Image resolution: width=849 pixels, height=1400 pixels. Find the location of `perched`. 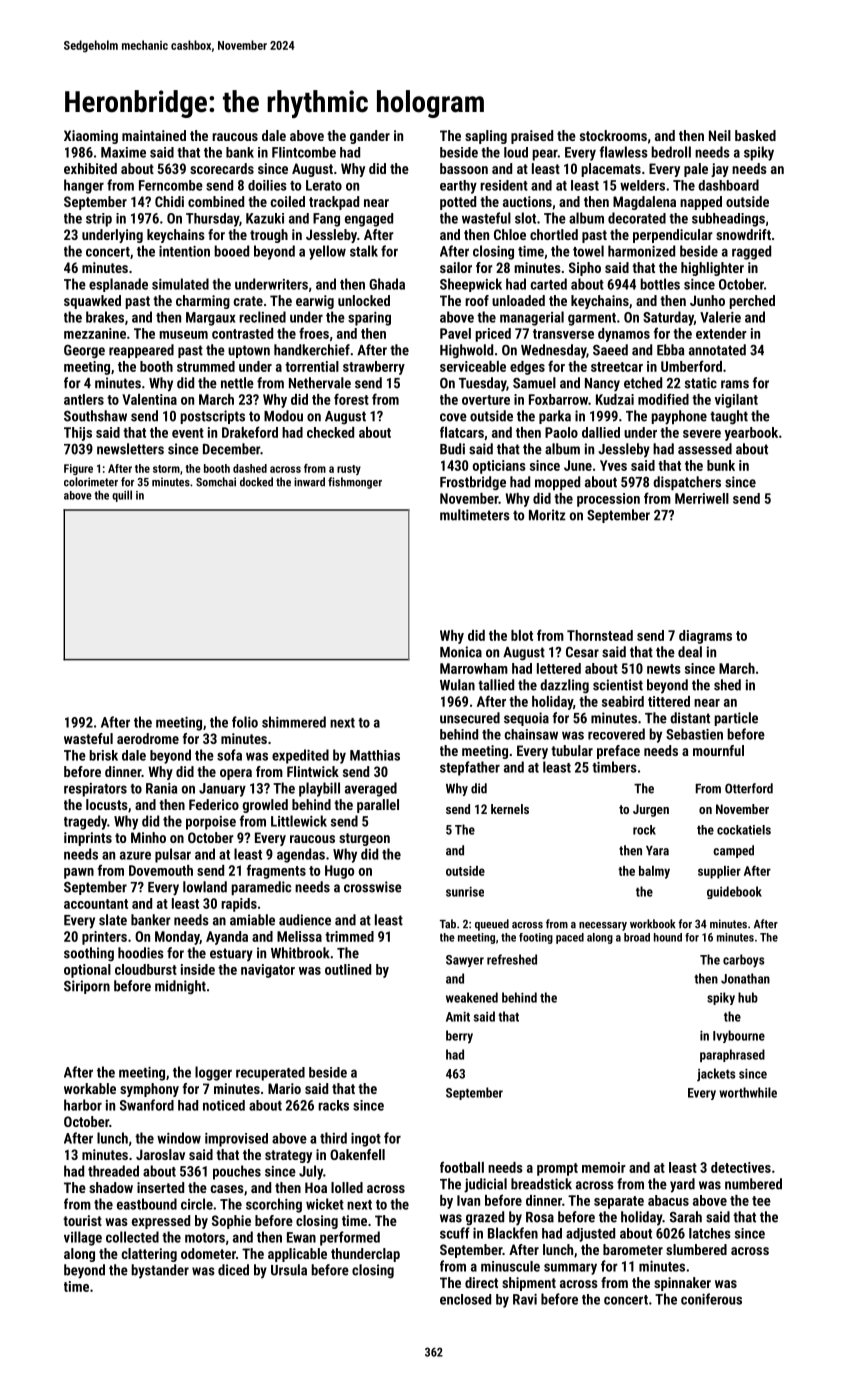

perched is located at coordinates (752, 302).
